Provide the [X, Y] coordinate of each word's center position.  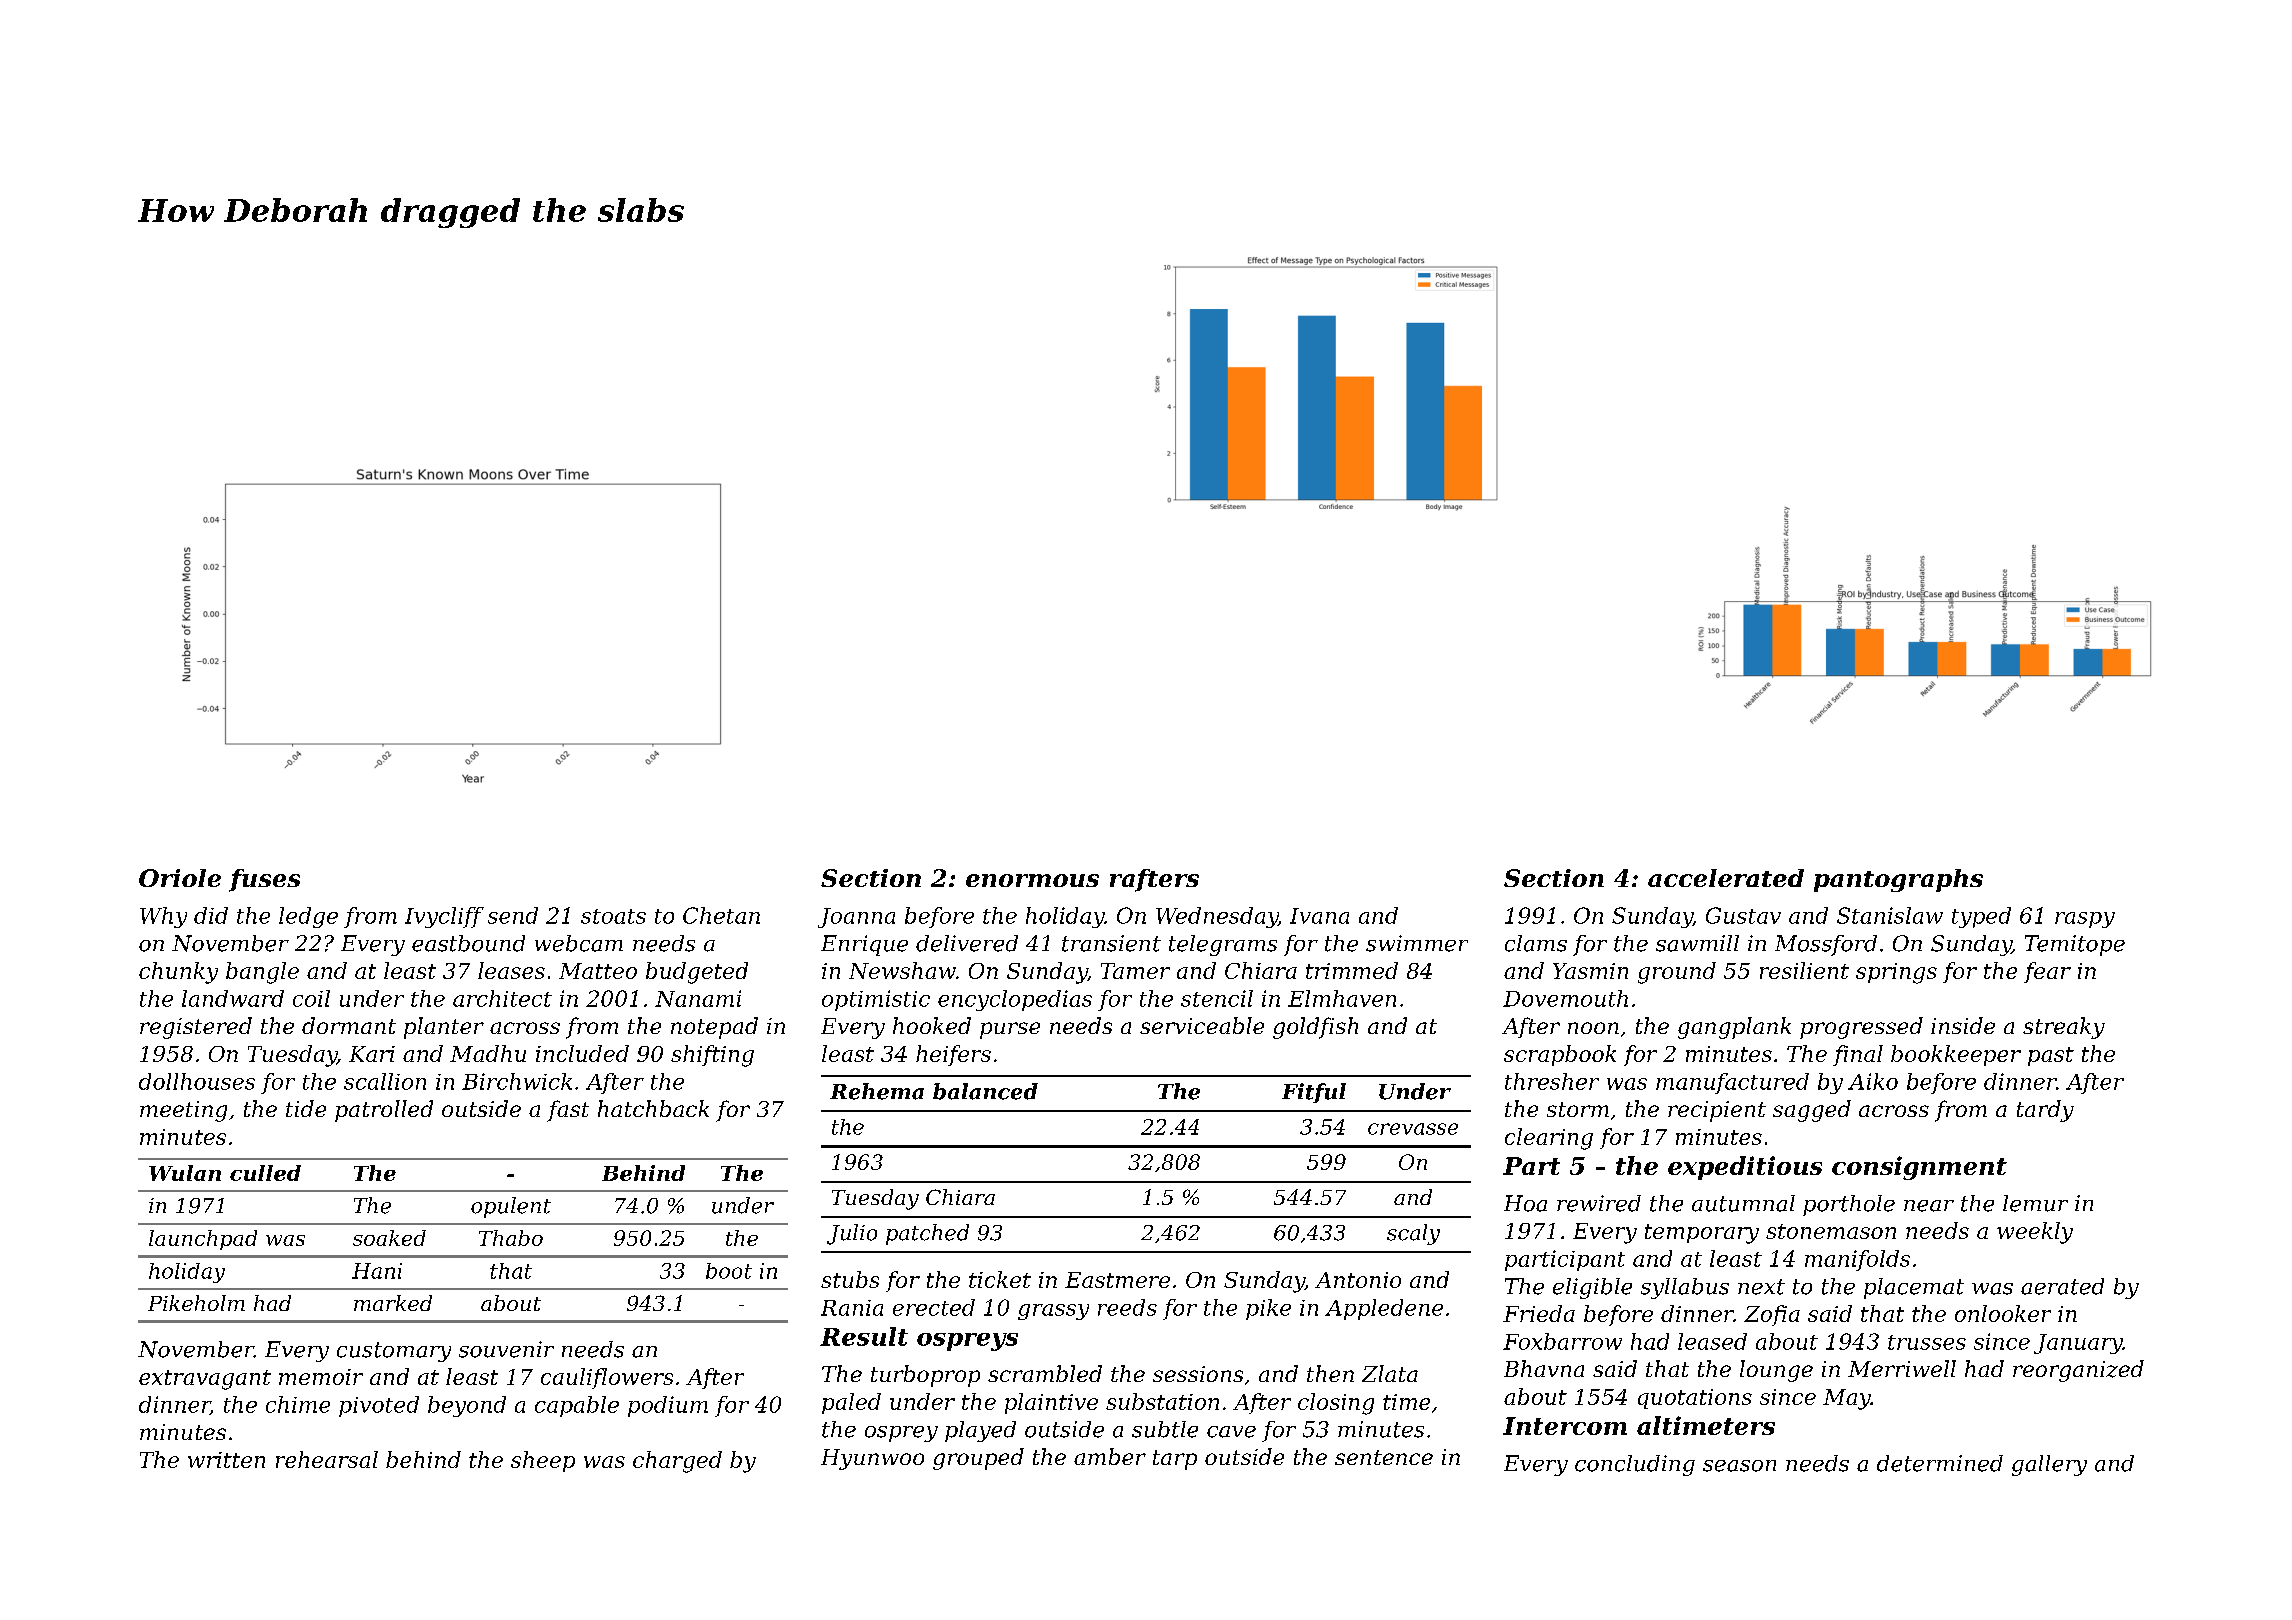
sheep [543, 1461]
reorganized [2078, 1371]
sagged [1812, 1111]
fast [568, 1111]
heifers [953, 1055]
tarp [1175, 1460]
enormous [1032, 880]
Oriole [180, 878]
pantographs [1898, 880]
